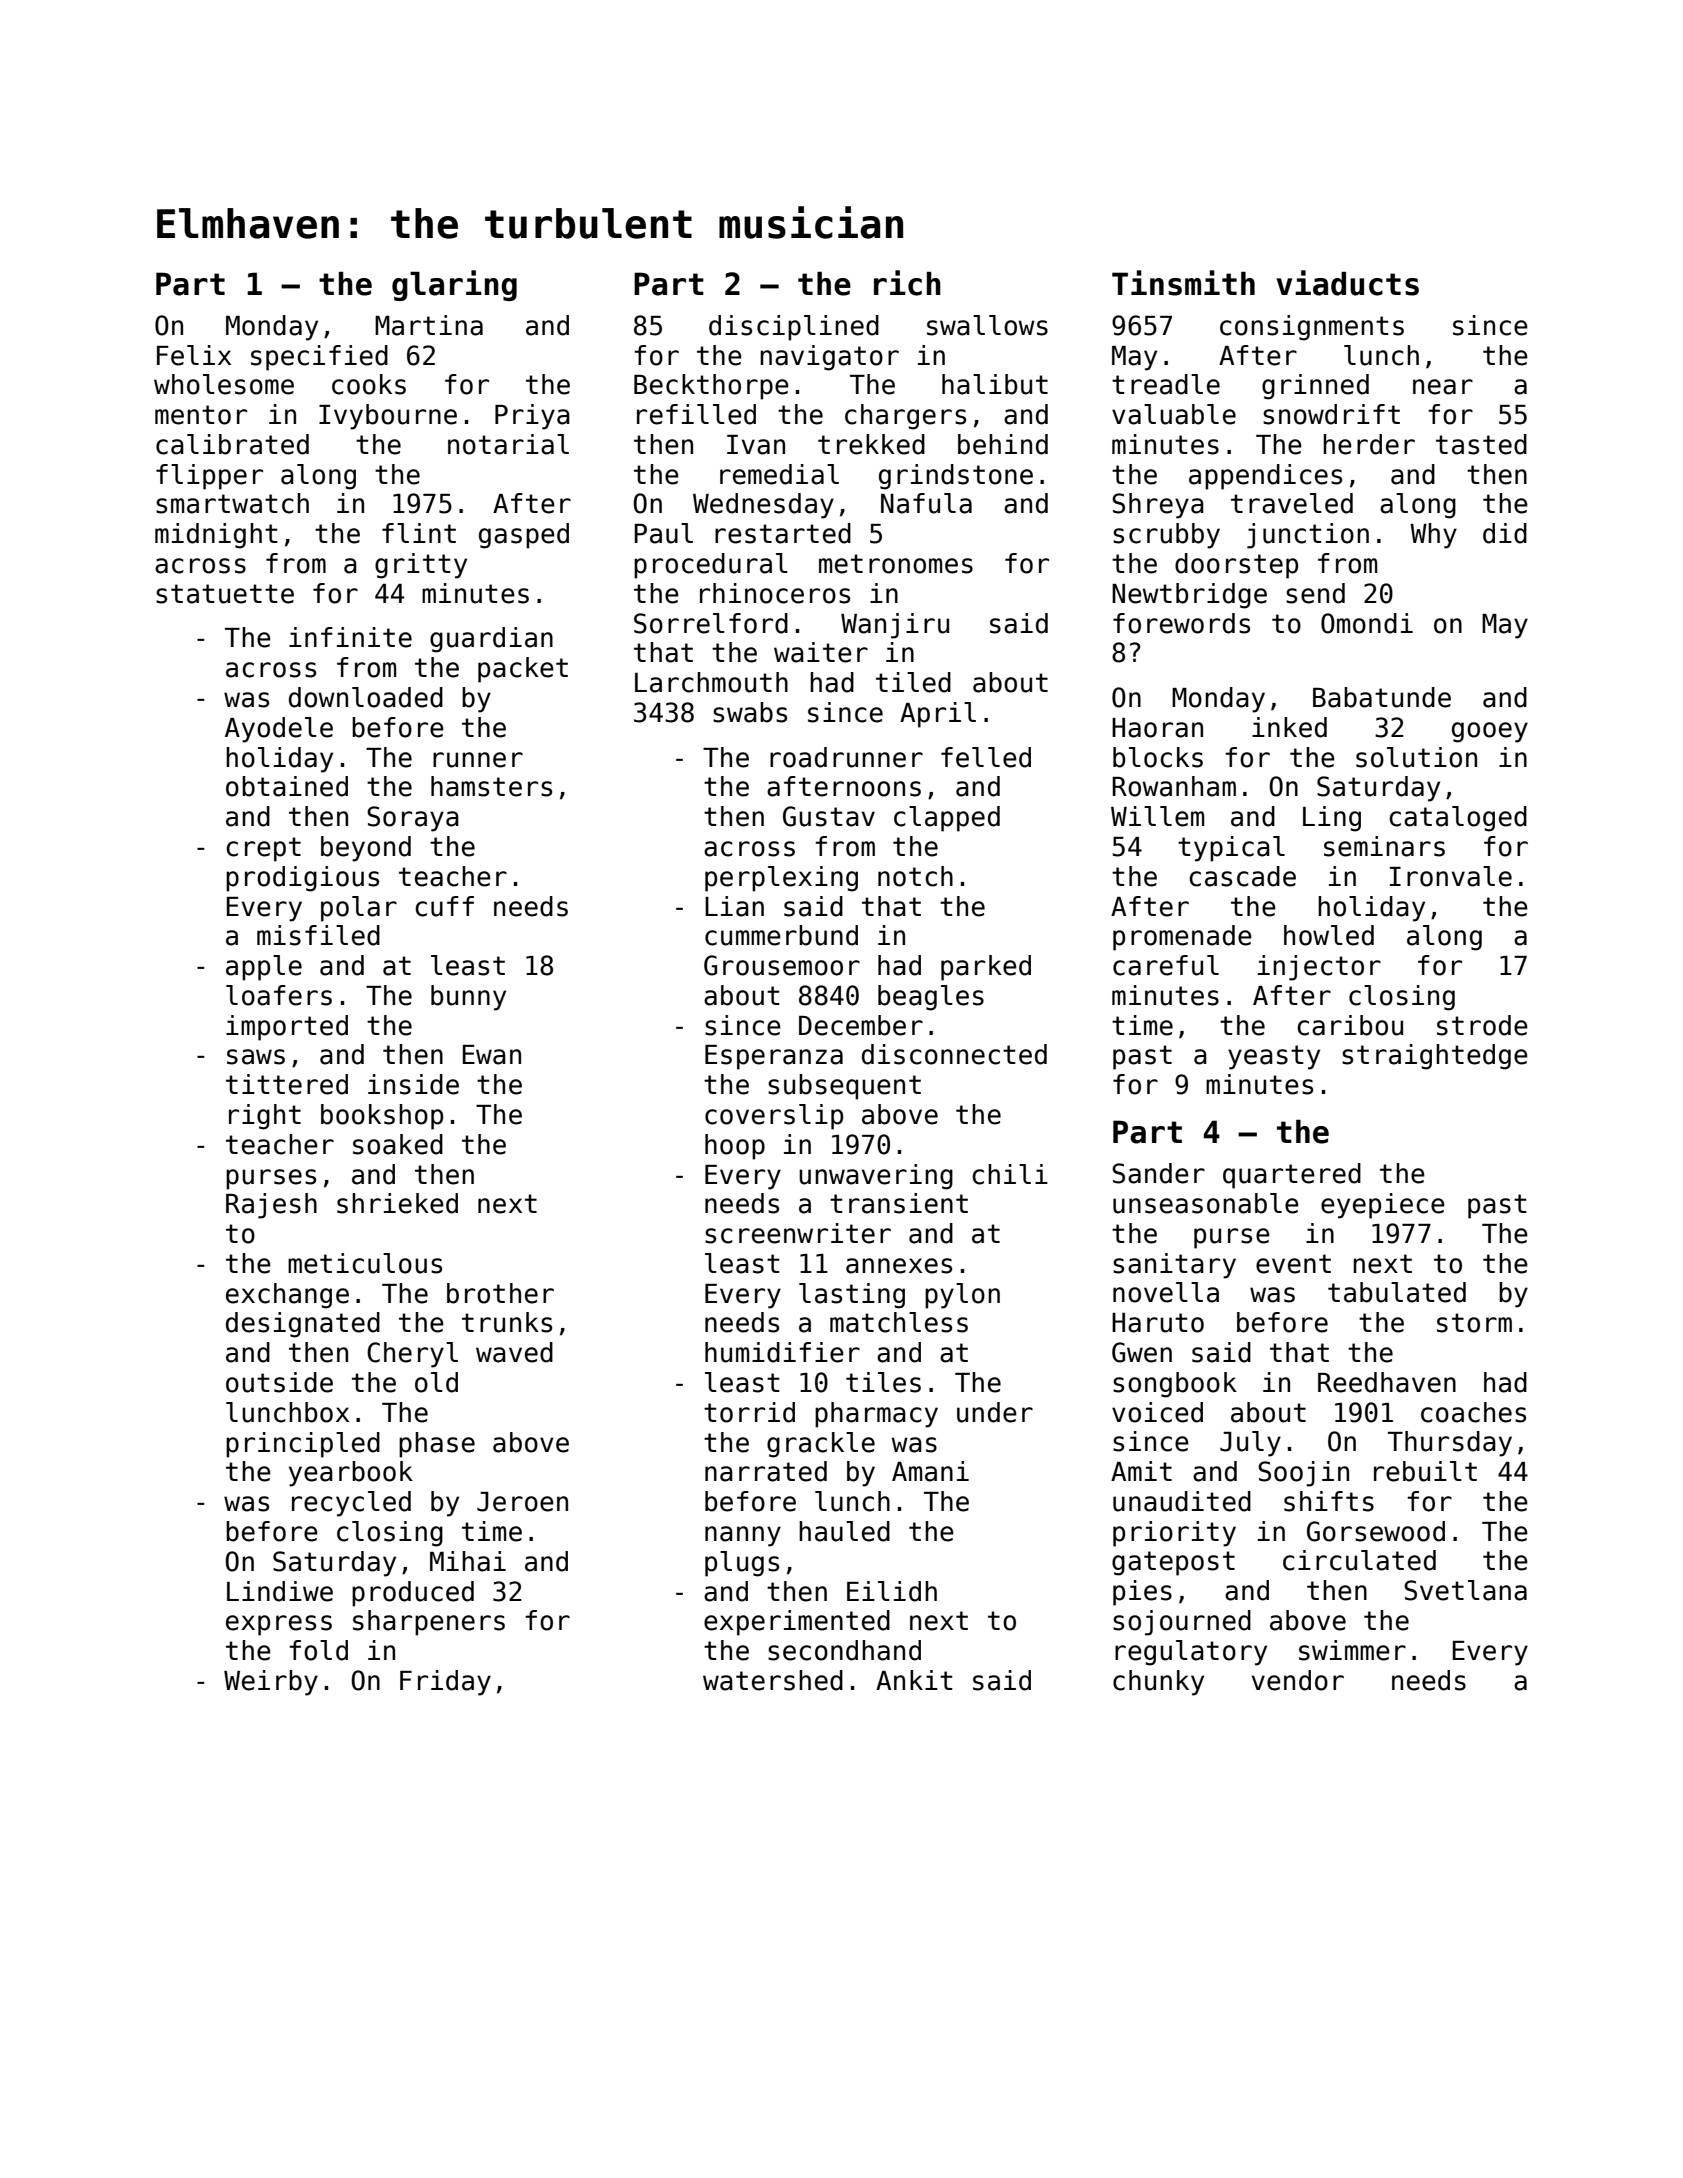 This image has width=1683, height=2178. What do you see at coordinates (419, 533) in the image?
I see `flint` at bounding box center [419, 533].
